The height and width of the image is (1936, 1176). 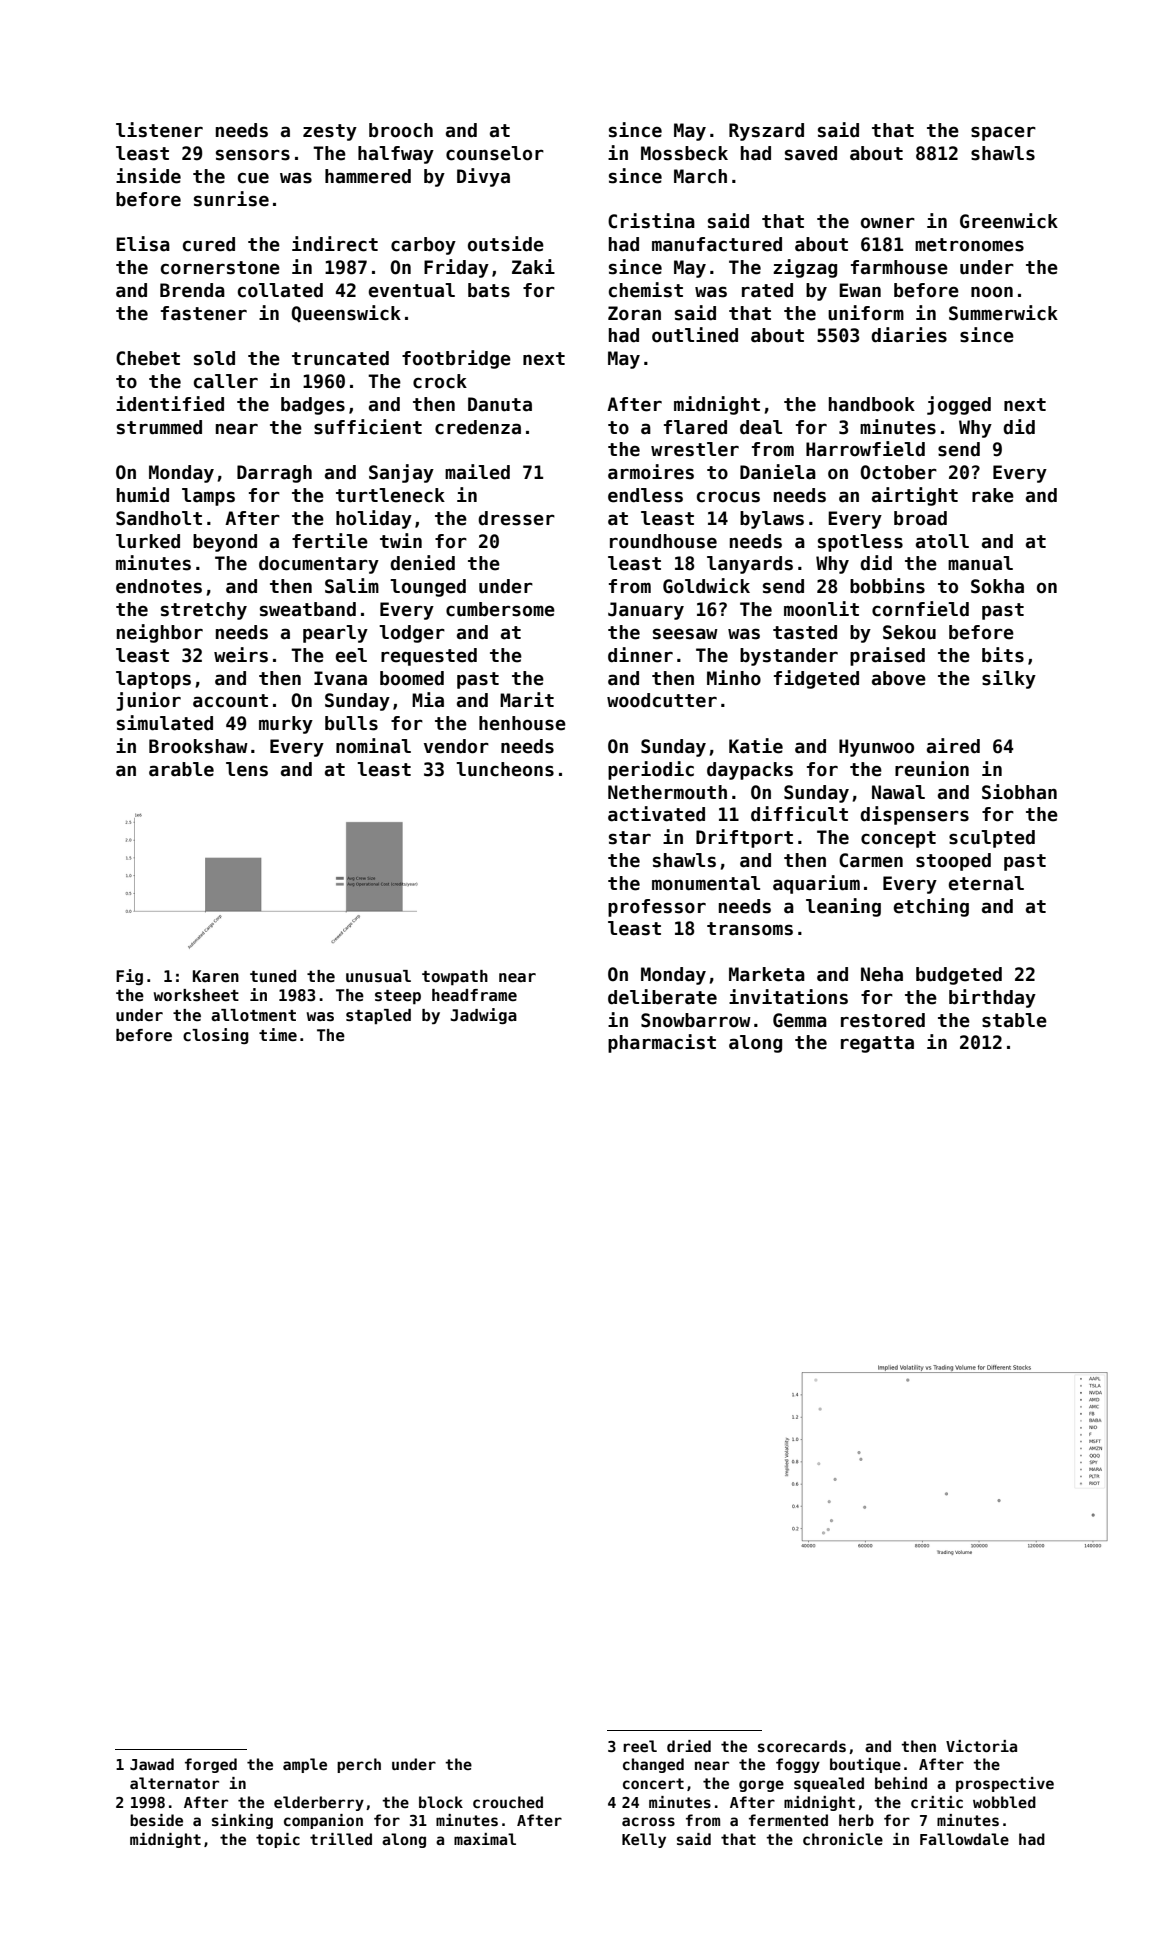 I want to click on dresser, so click(x=516, y=518).
